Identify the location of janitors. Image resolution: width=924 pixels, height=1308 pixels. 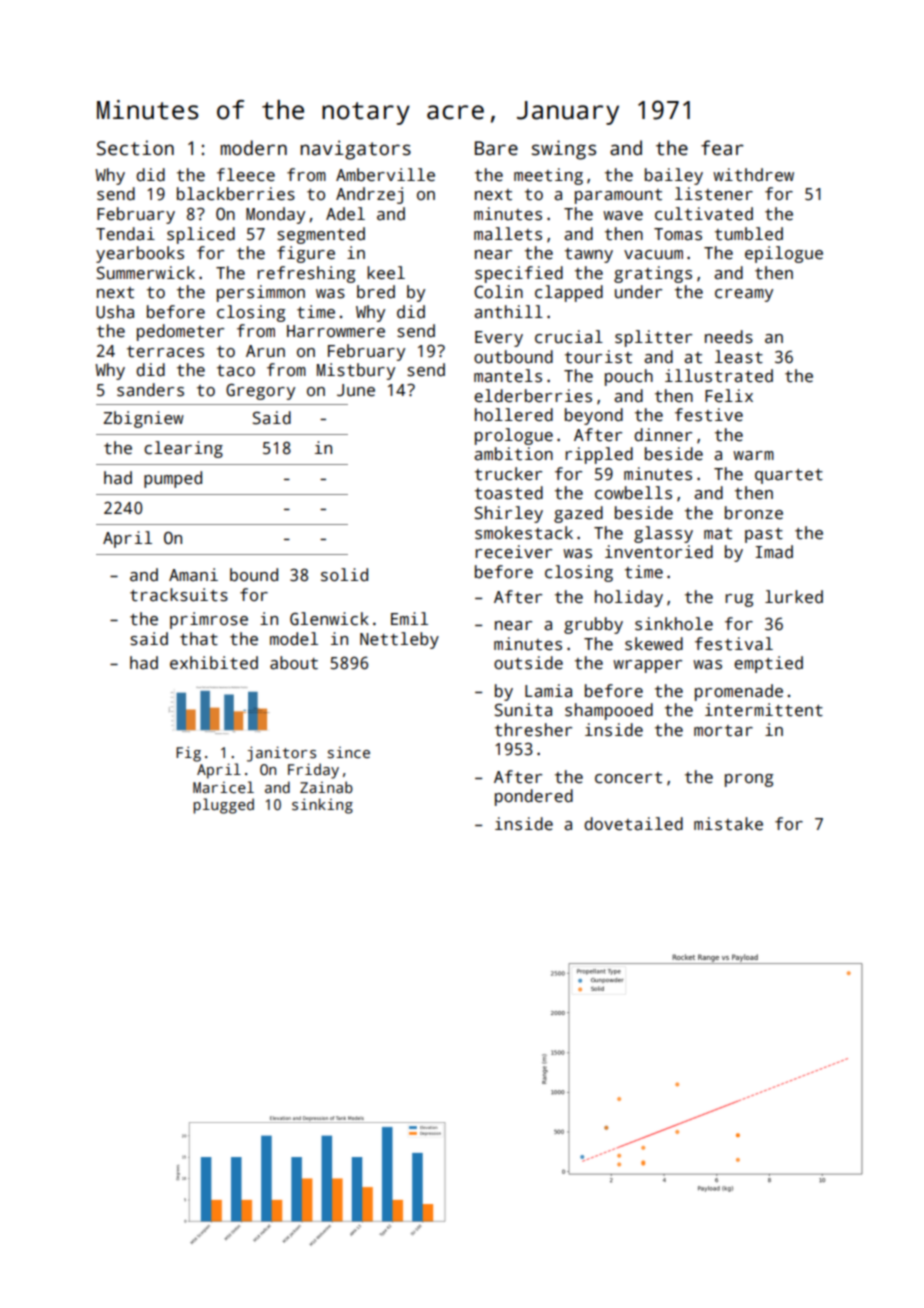
(281, 754).
